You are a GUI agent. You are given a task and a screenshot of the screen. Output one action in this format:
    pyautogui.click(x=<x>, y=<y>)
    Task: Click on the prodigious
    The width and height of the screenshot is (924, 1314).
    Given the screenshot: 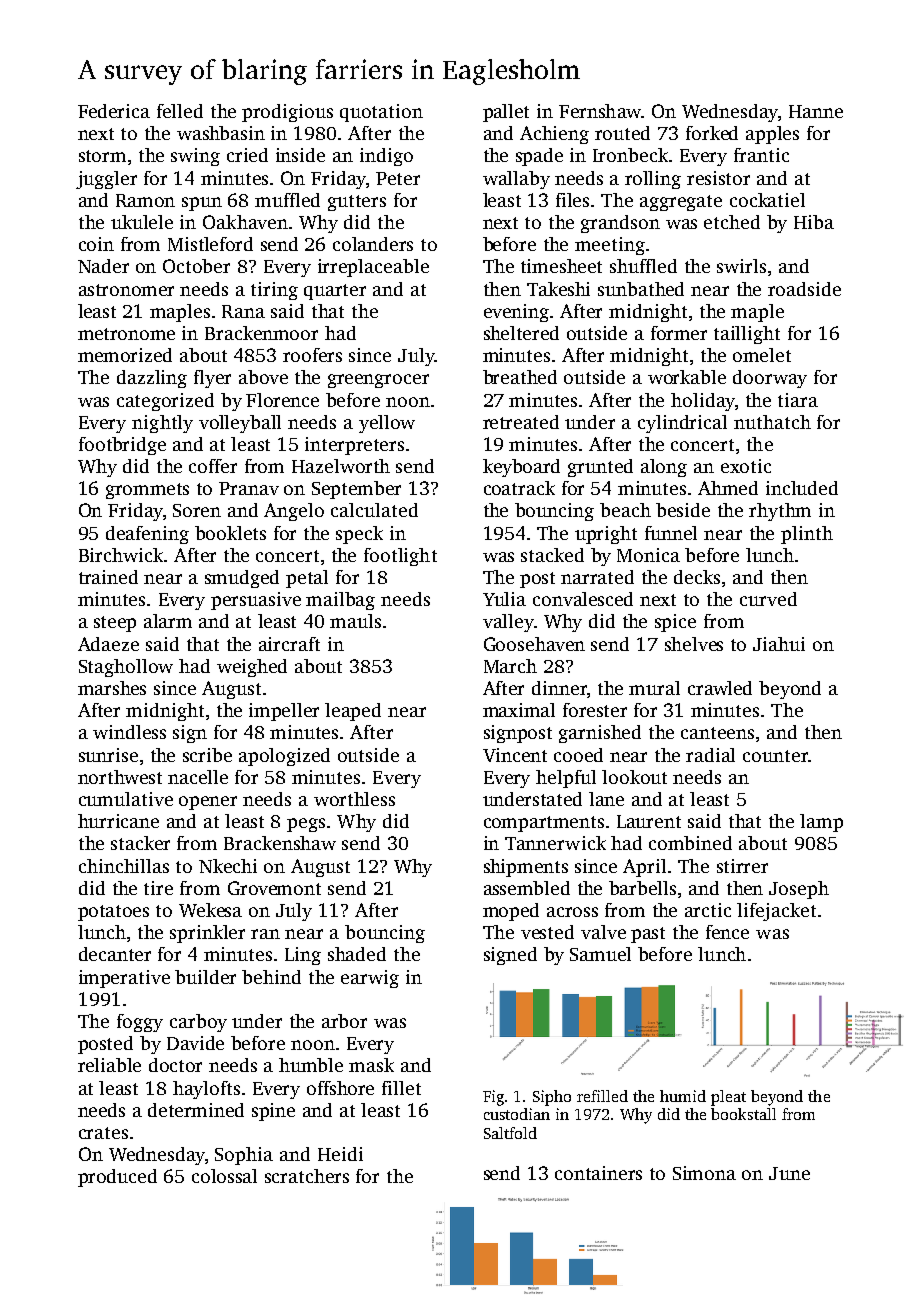 What is the action you would take?
    pyautogui.click(x=287, y=113)
